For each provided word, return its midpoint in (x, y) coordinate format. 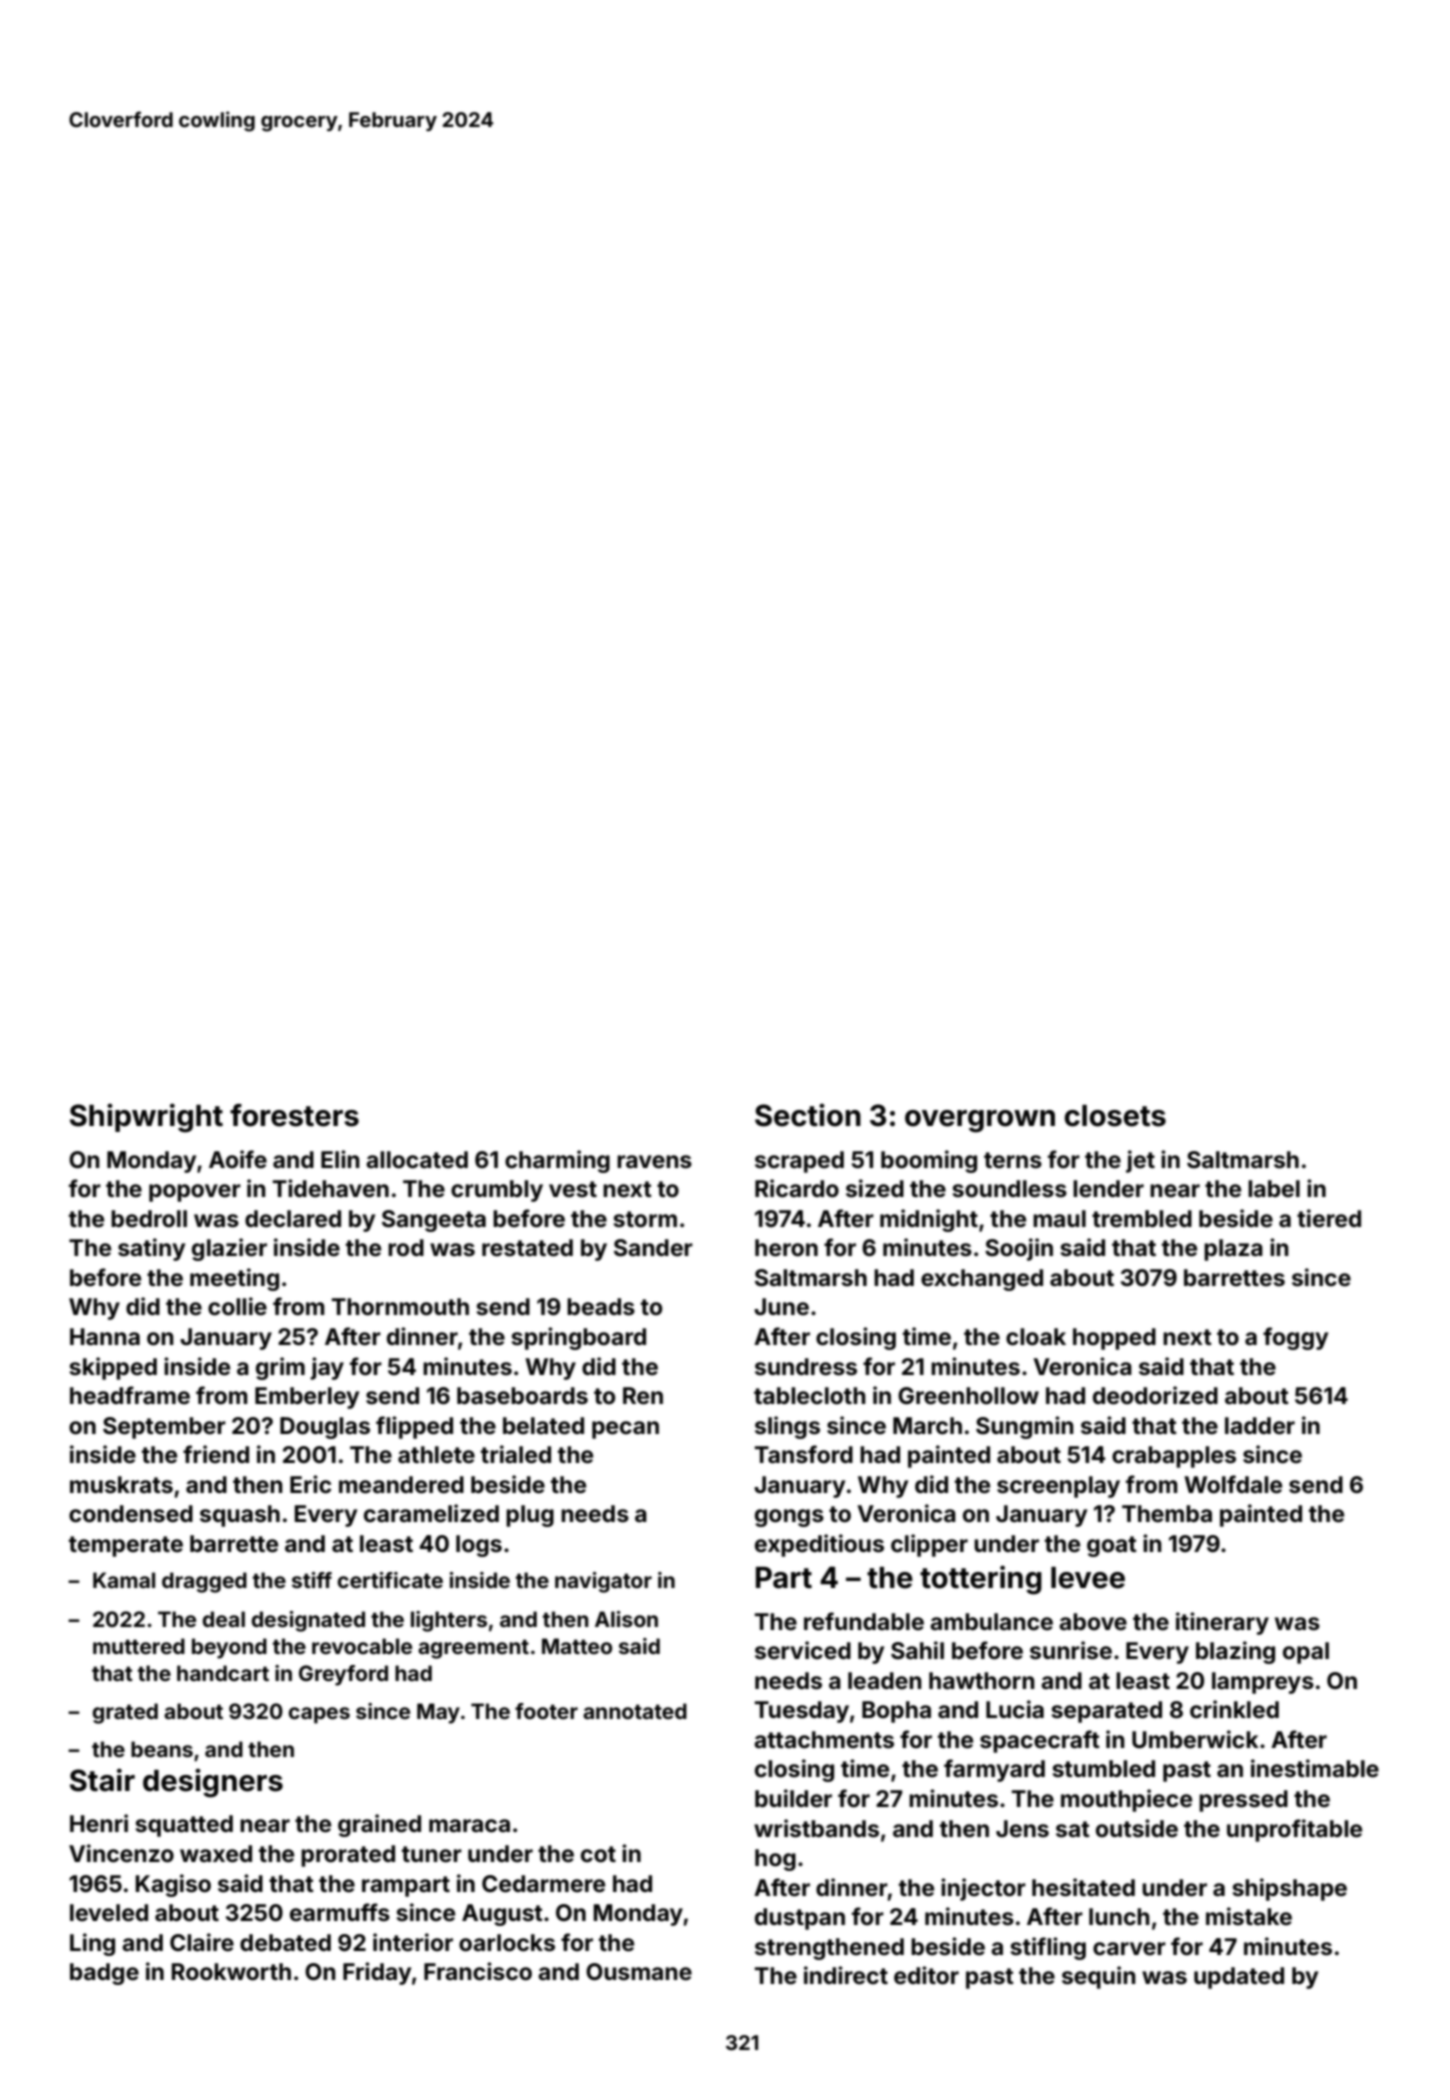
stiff (312, 1580)
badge (104, 1974)
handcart (223, 1673)
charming (557, 1161)
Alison (626, 1619)
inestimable (1315, 1768)
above (1093, 1622)
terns (1013, 1160)
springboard (578, 1338)
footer (546, 1711)
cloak (1036, 1337)
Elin (340, 1159)
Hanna (105, 1336)
